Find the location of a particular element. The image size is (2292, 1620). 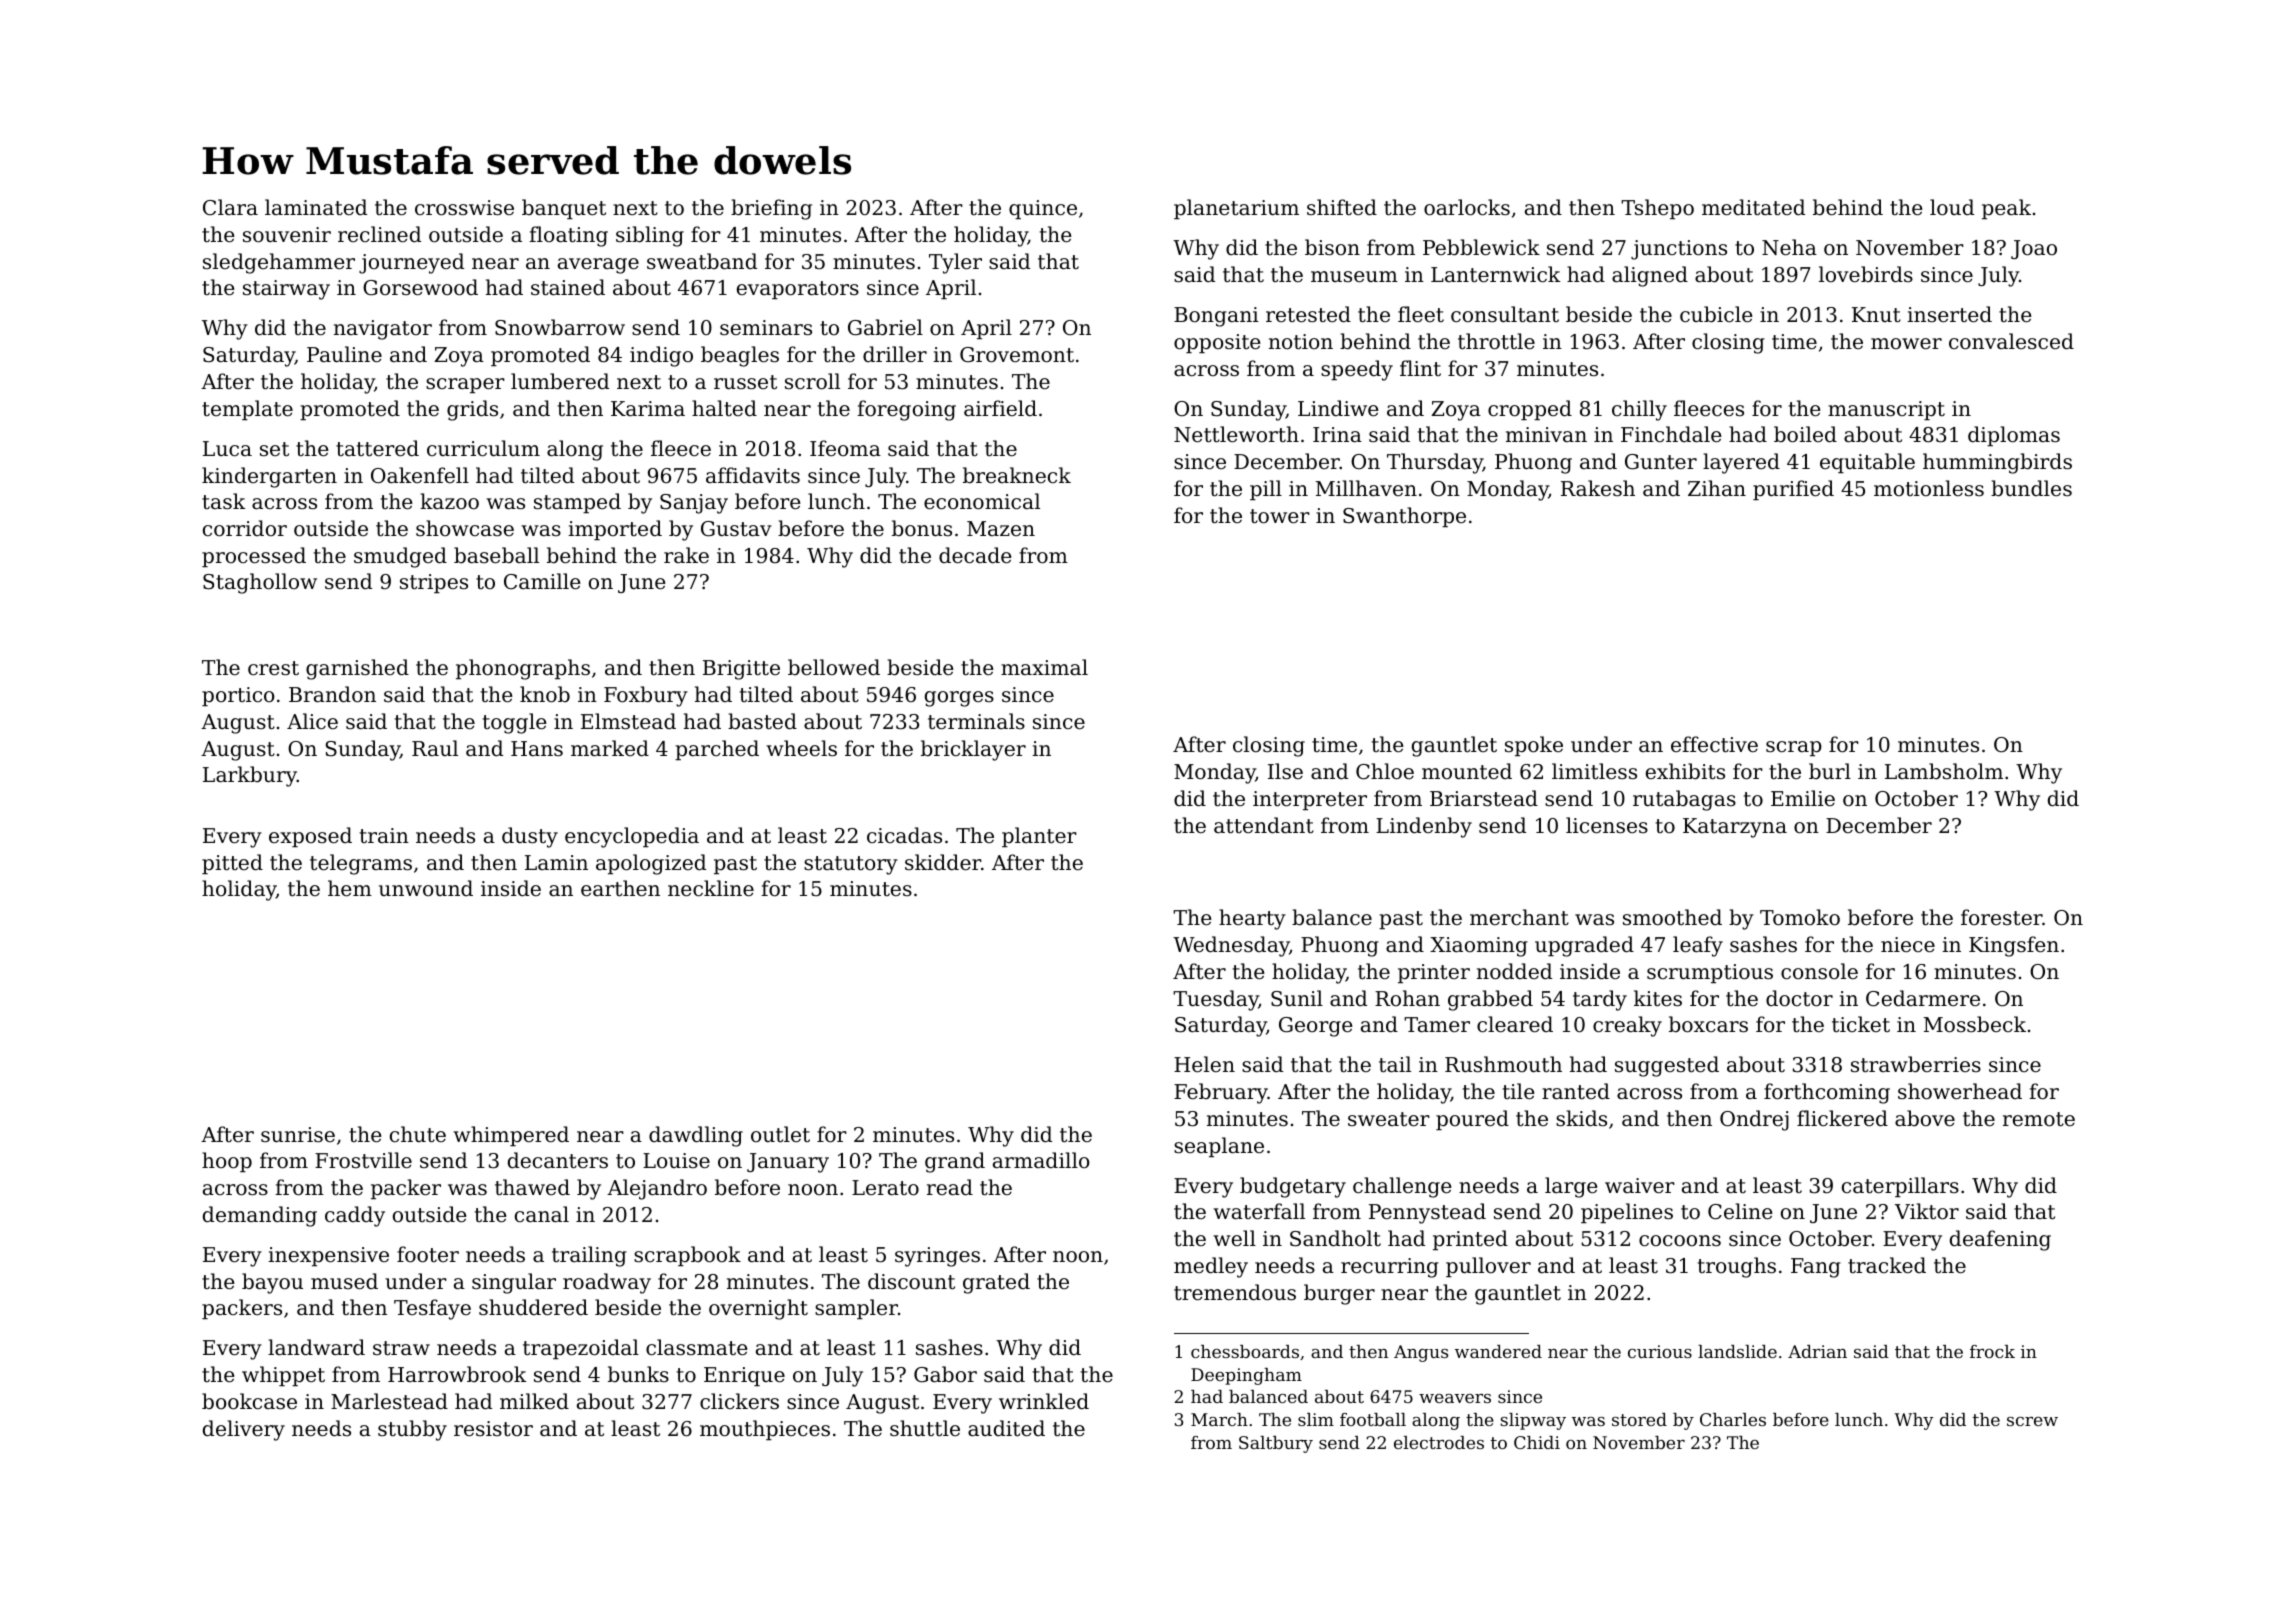

Raul is located at coordinates (435, 748).
